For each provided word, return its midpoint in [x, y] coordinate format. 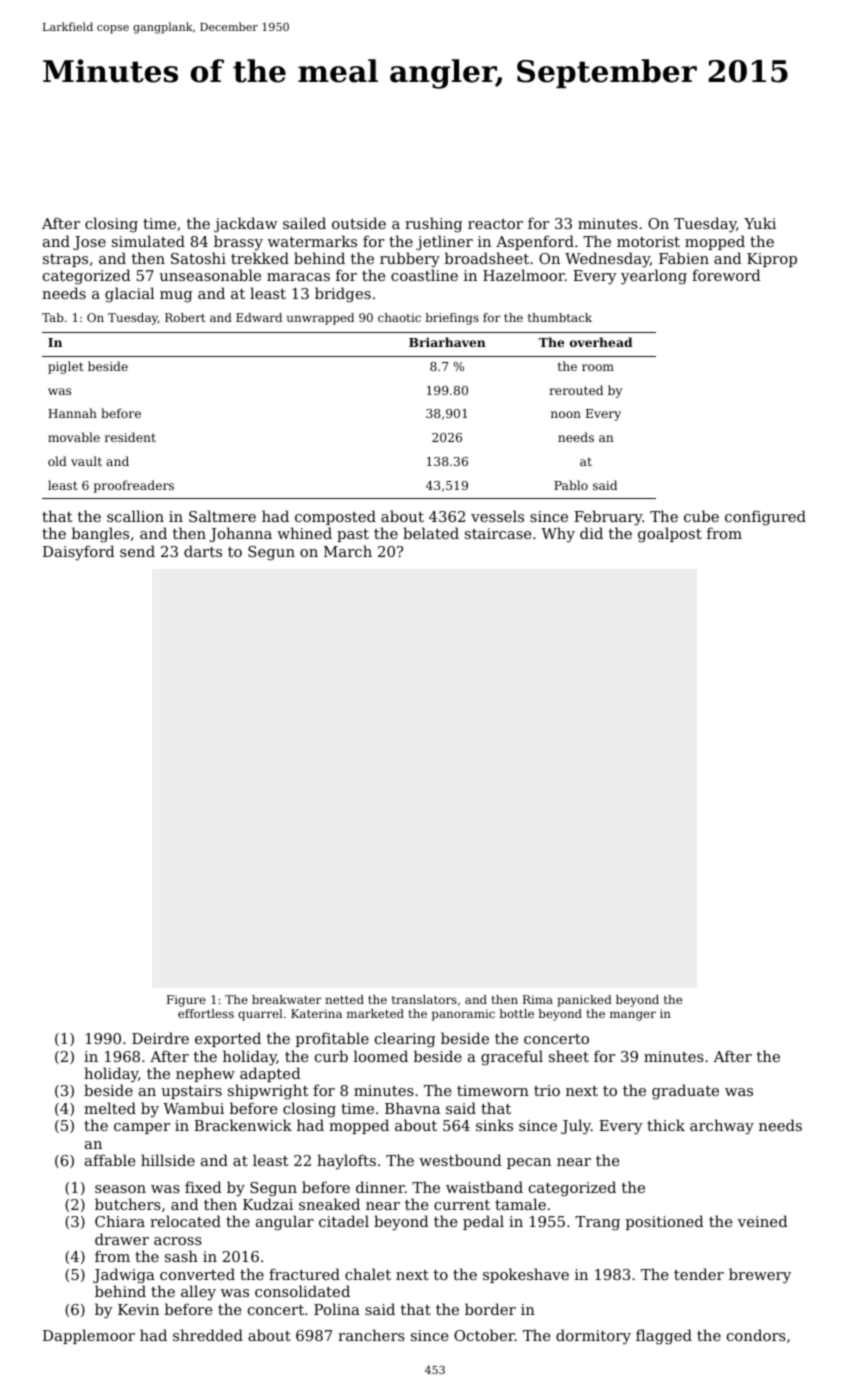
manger [633, 1016]
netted [344, 999]
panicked [584, 1001]
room [598, 367]
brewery [760, 1276]
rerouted [576, 390]
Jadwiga [124, 1276]
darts [203, 551]
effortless [206, 1013]
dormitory [593, 1337]
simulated [148, 241]
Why [558, 535]
